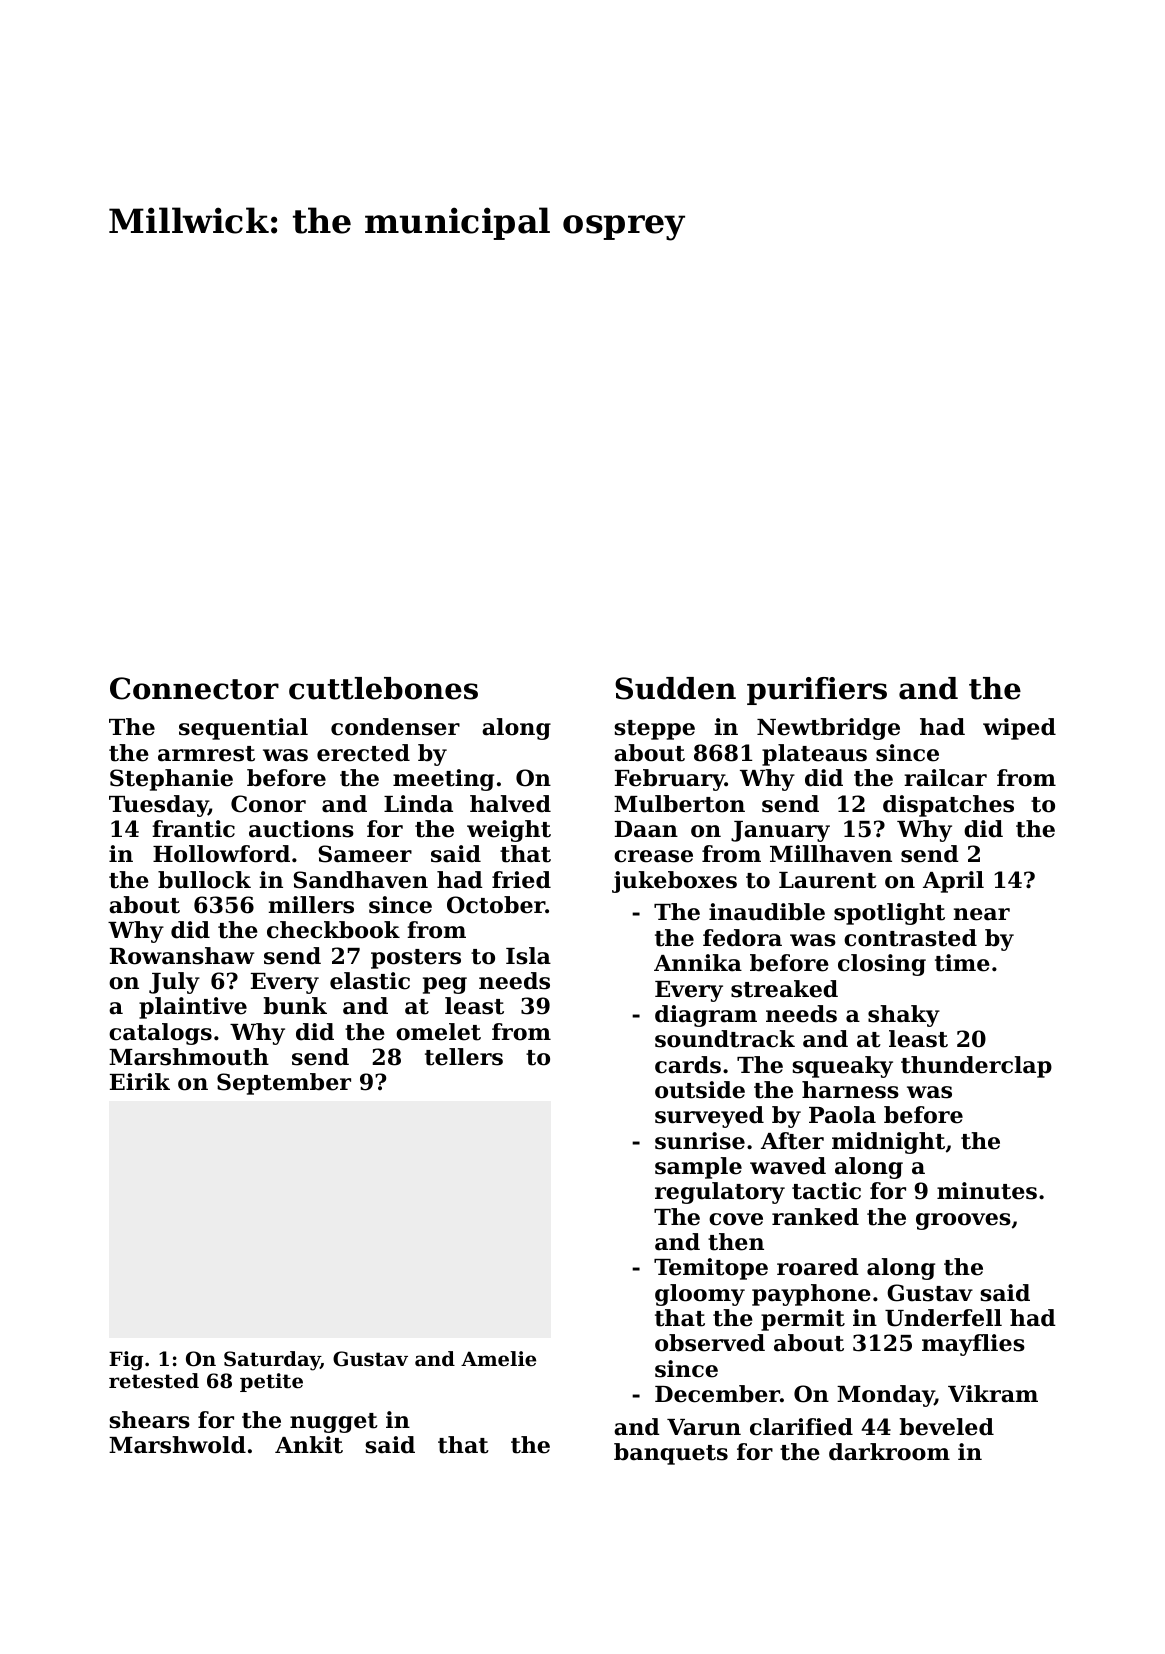  Describe the element at coordinates (850, 1090) in the image. I see `harness` at that location.
